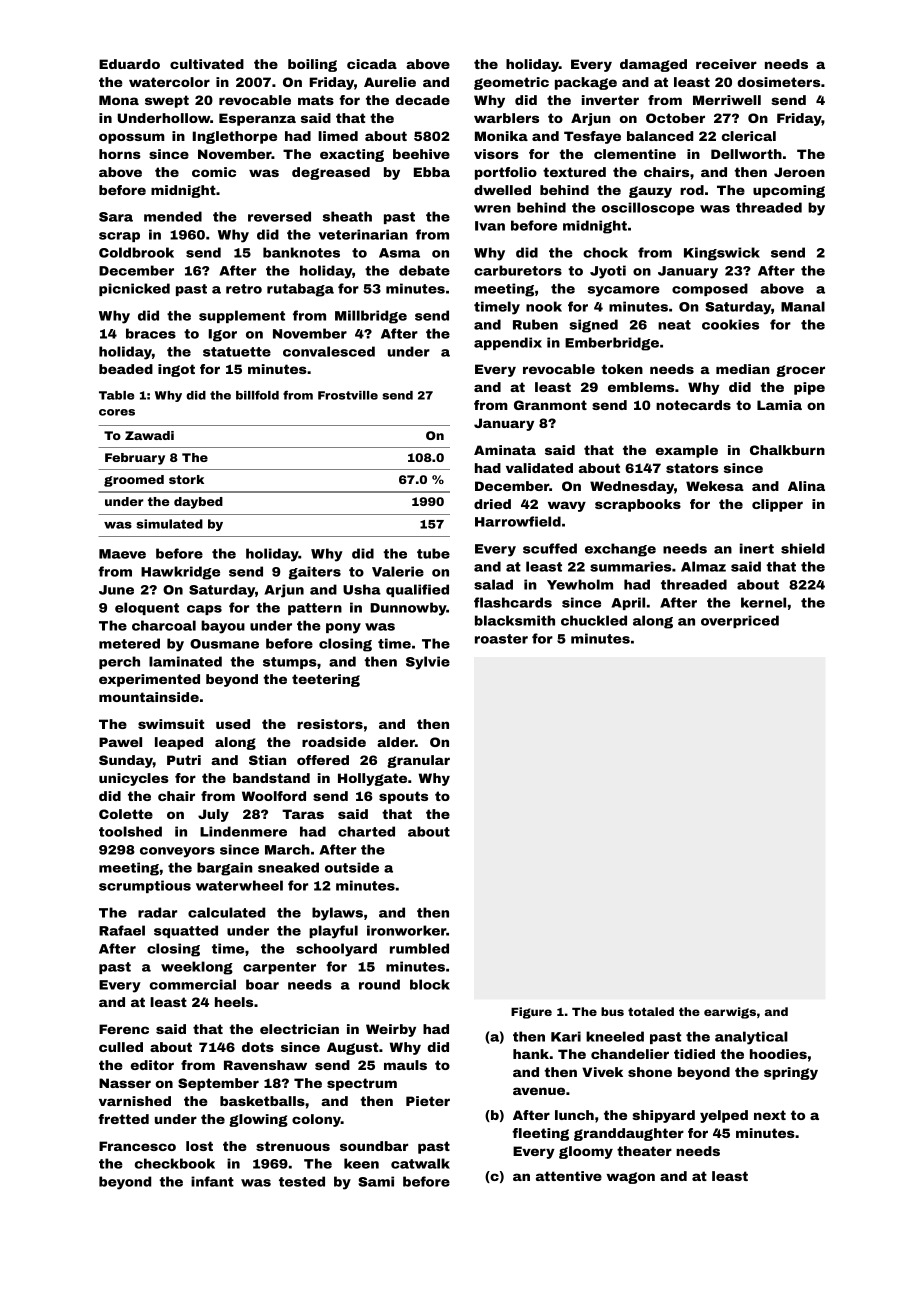 The height and width of the image is (1308, 924). I want to click on receiver, so click(726, 64).
